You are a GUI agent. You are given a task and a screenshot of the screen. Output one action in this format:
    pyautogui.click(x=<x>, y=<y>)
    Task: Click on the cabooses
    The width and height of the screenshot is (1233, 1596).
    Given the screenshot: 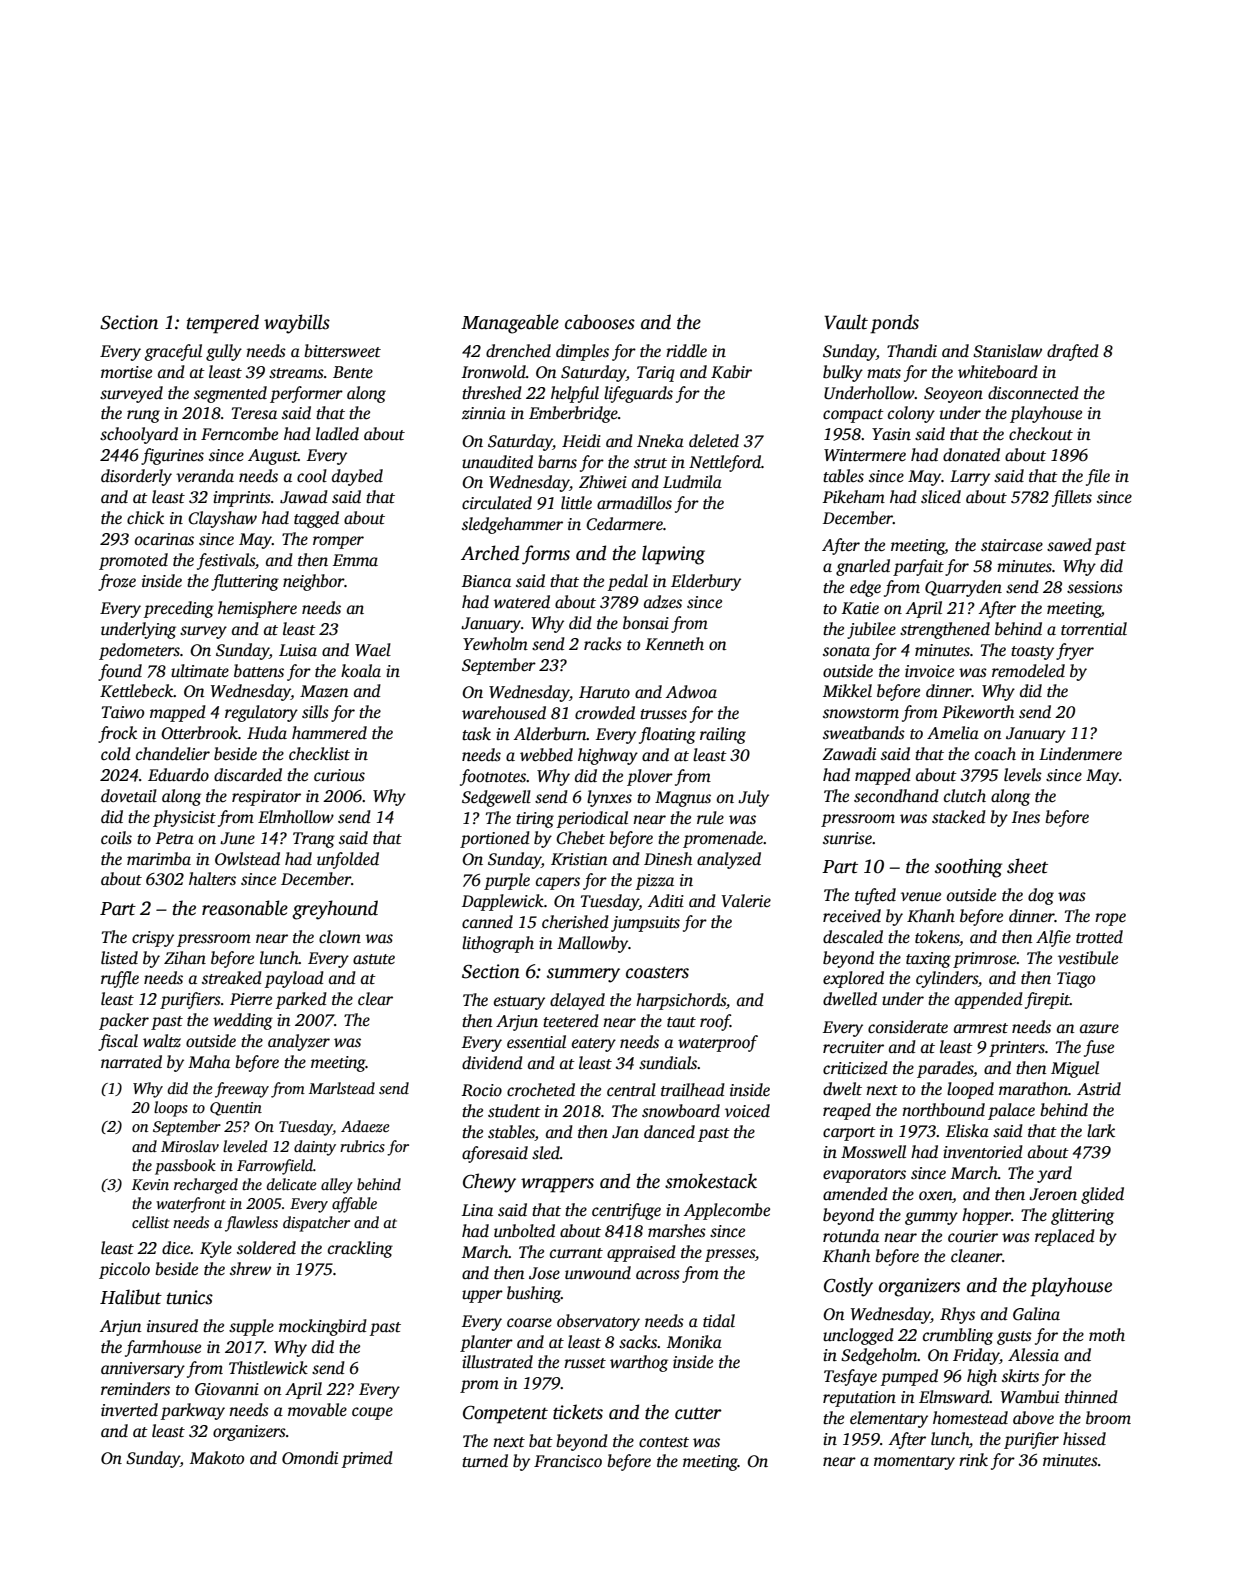 What is the action you would take?
    pyautogui.click(x=600, y=322)
